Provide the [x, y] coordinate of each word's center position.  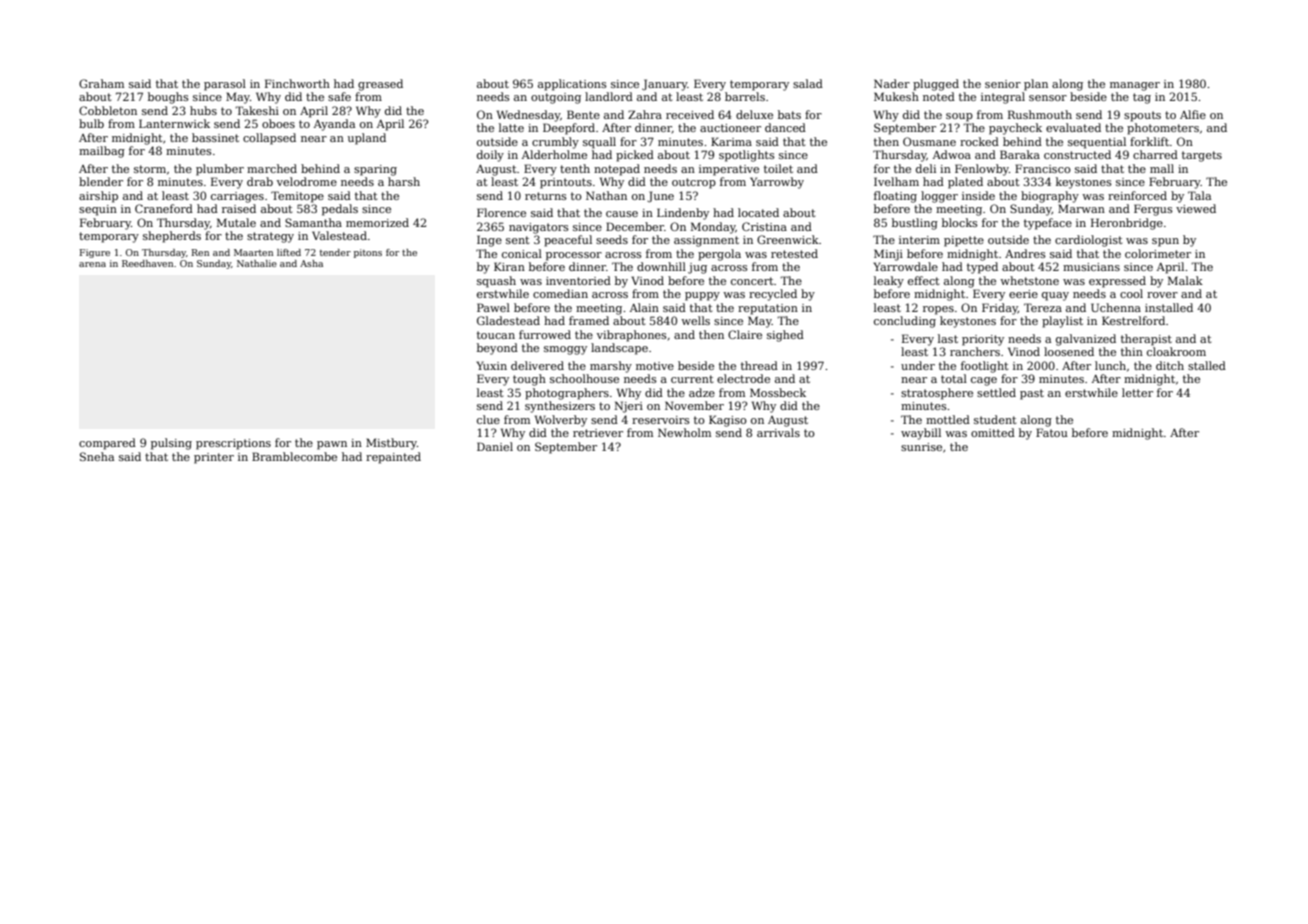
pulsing [171, 444]
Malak [1185, 280]
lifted [289, 252]
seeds [612, 239]
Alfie [1193, 114]
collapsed [269, 139]
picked [635, 156]
